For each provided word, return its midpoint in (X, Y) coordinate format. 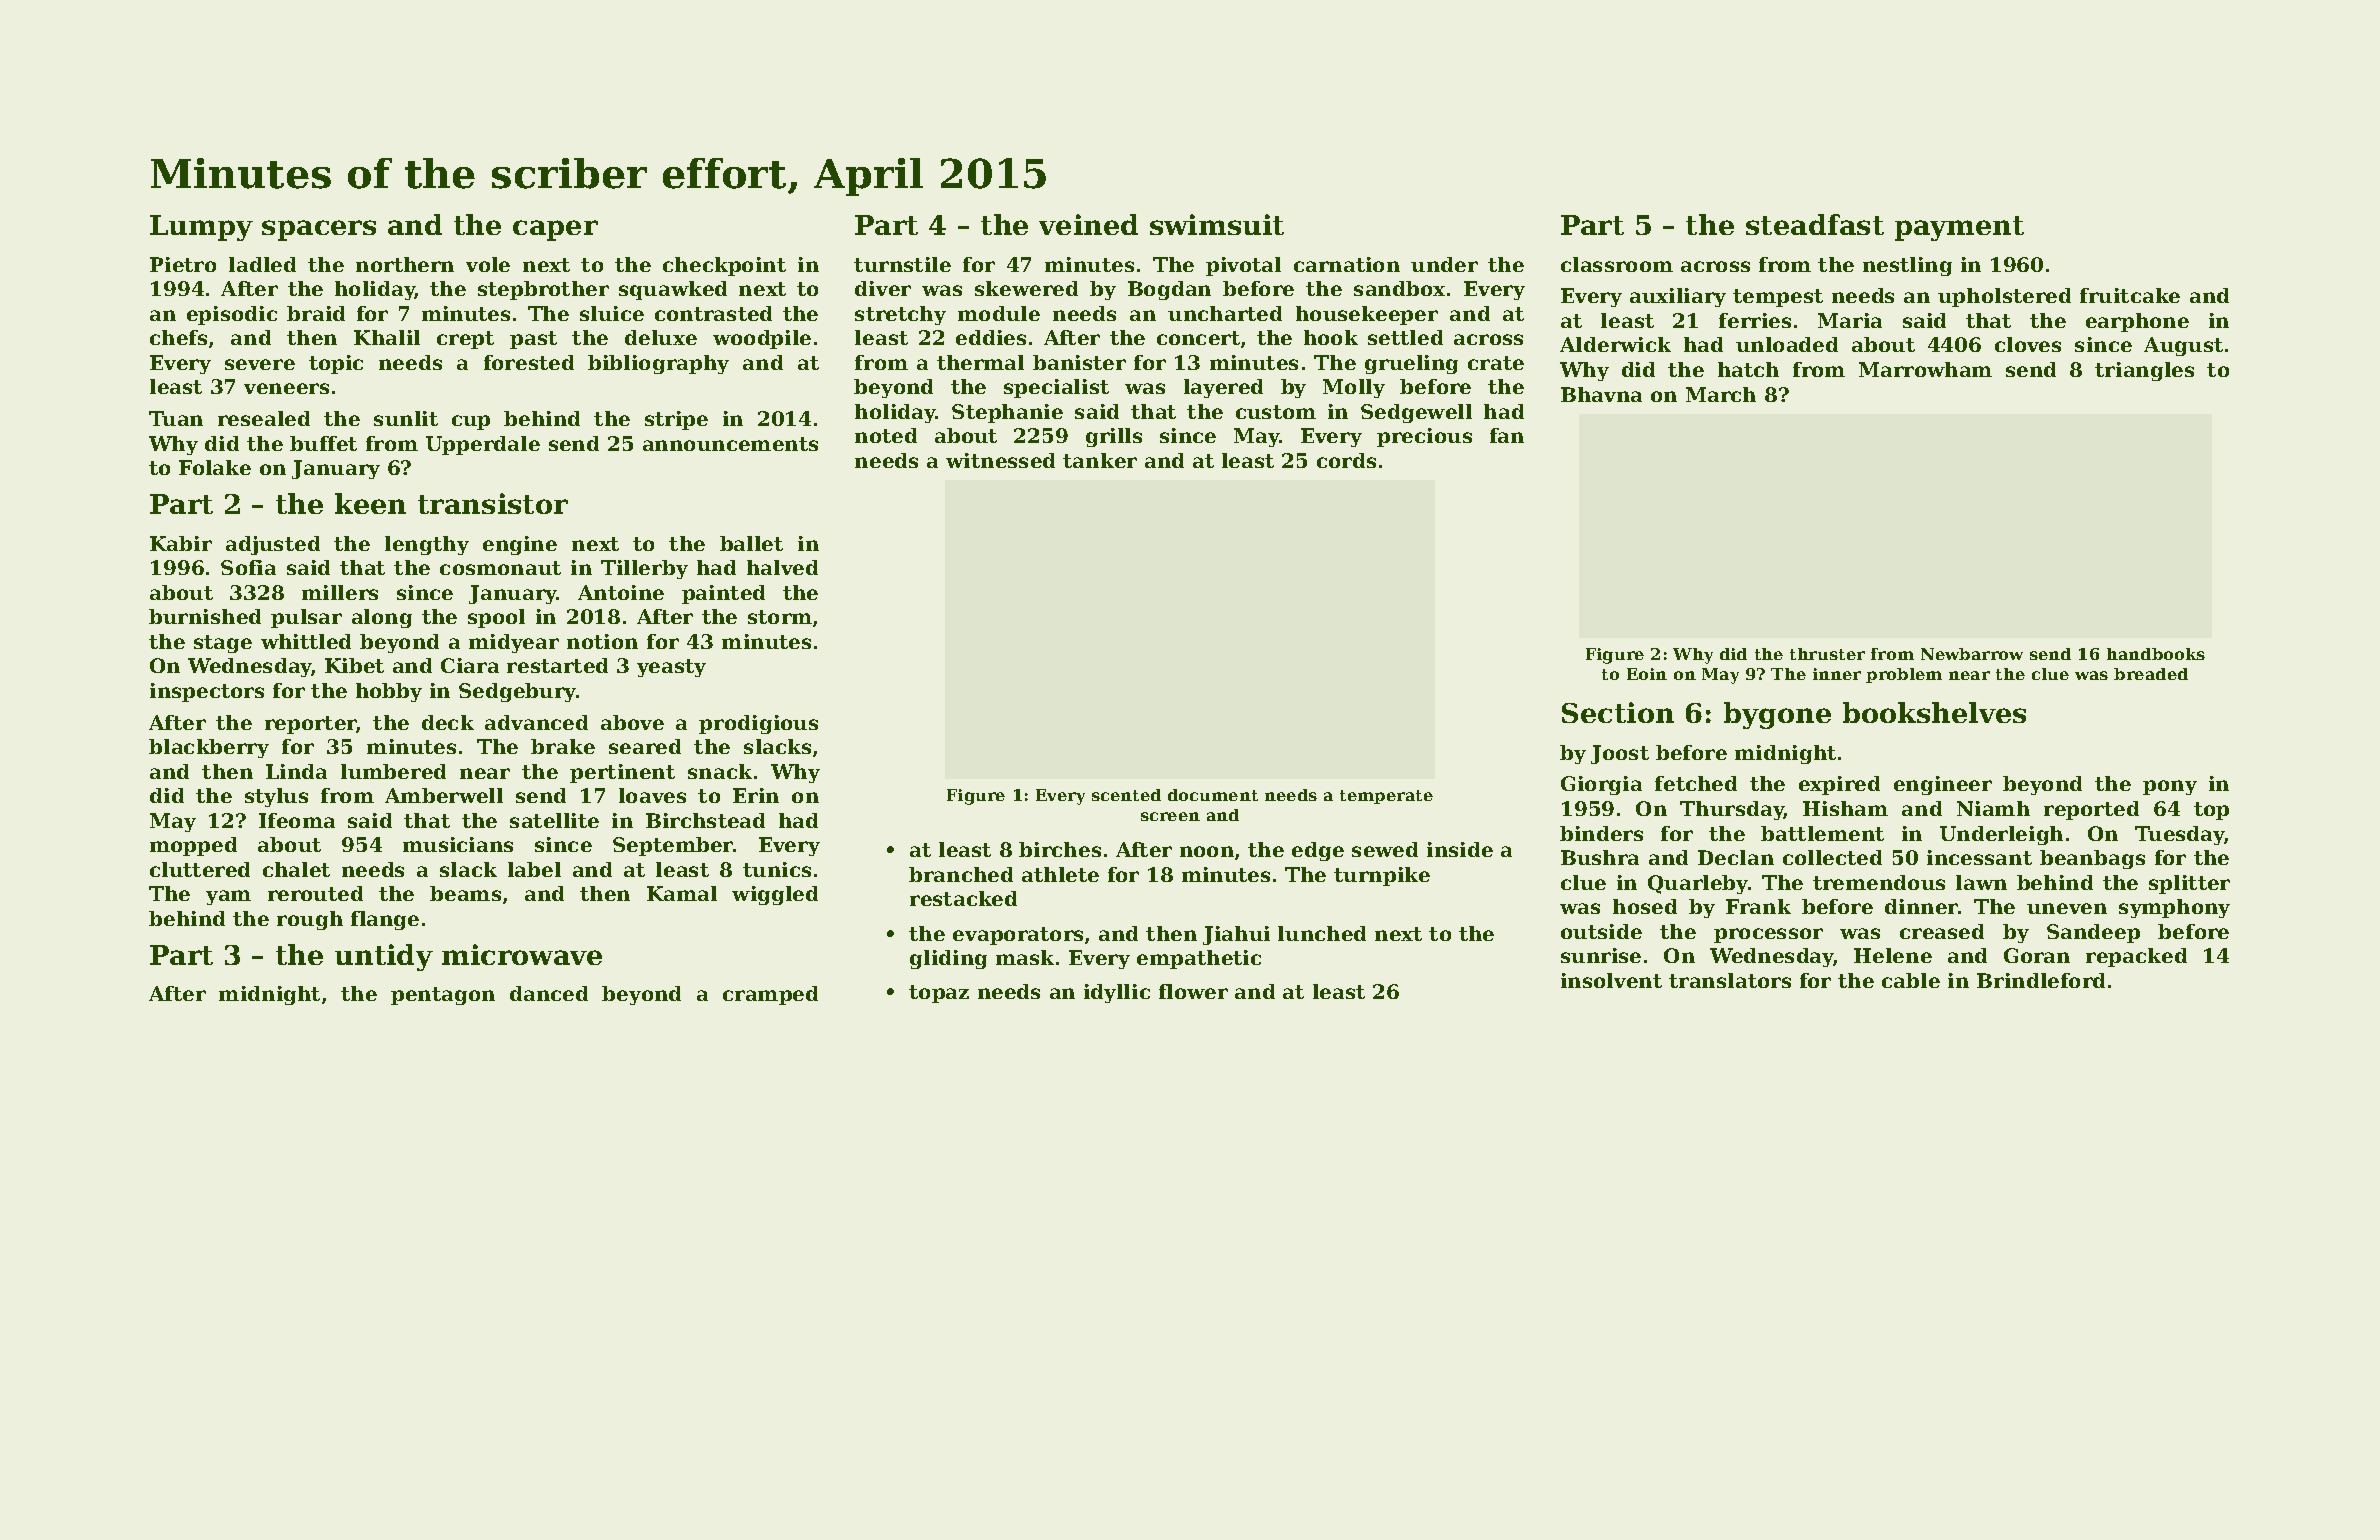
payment (1959, 228)
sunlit (406, 418)
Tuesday (2180, 835)
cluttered (200, 869)
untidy (384, 957)
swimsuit (1217, 224)
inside (1460, 849)
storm (780, 617)
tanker (1100, 460)
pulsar (306, 618)
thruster (1827, 654)
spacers (319, 230)
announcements (730, 444)
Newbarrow (1972, 654)
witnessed (1000, 460)
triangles (2144, 371)
